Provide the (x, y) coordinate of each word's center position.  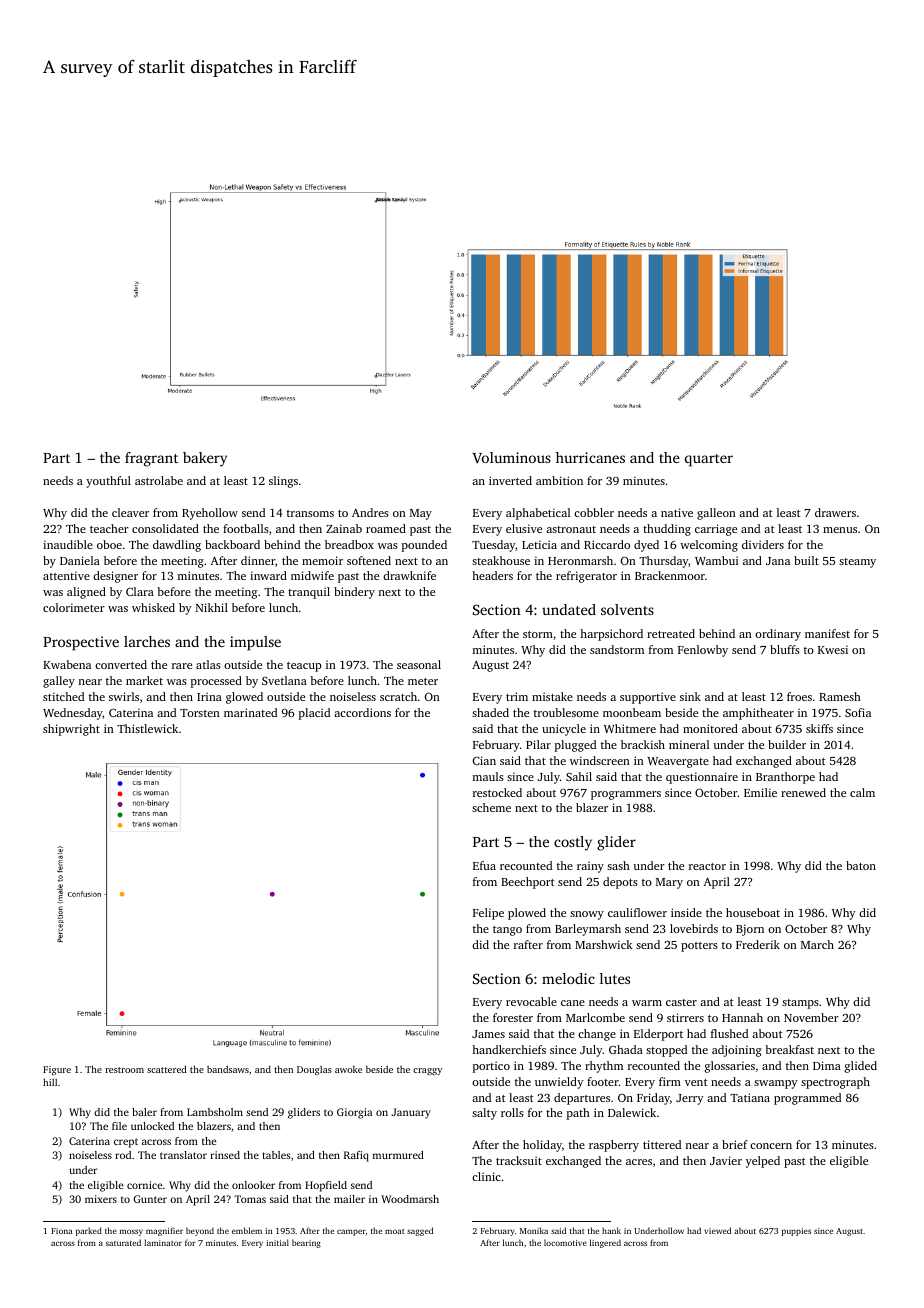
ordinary (778, 635)
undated (569, 609)
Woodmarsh (410, 1199)
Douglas (314, 1070)
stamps (800, 1004)
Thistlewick (147, 728)
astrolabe (159, 480)
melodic (568, 978)
